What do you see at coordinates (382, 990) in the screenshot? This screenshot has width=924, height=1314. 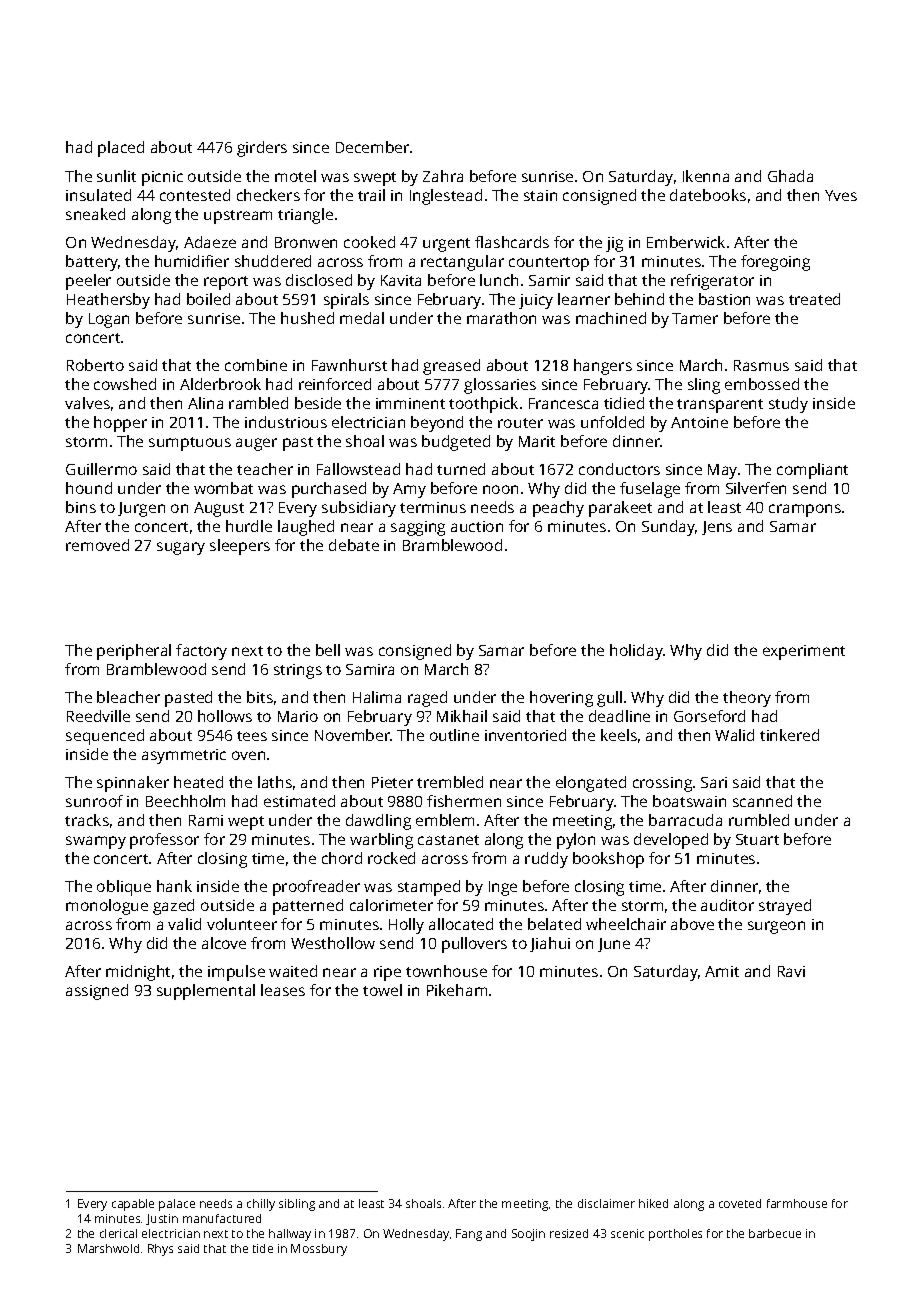 I see `towel` at bounding box center [382, 990].
